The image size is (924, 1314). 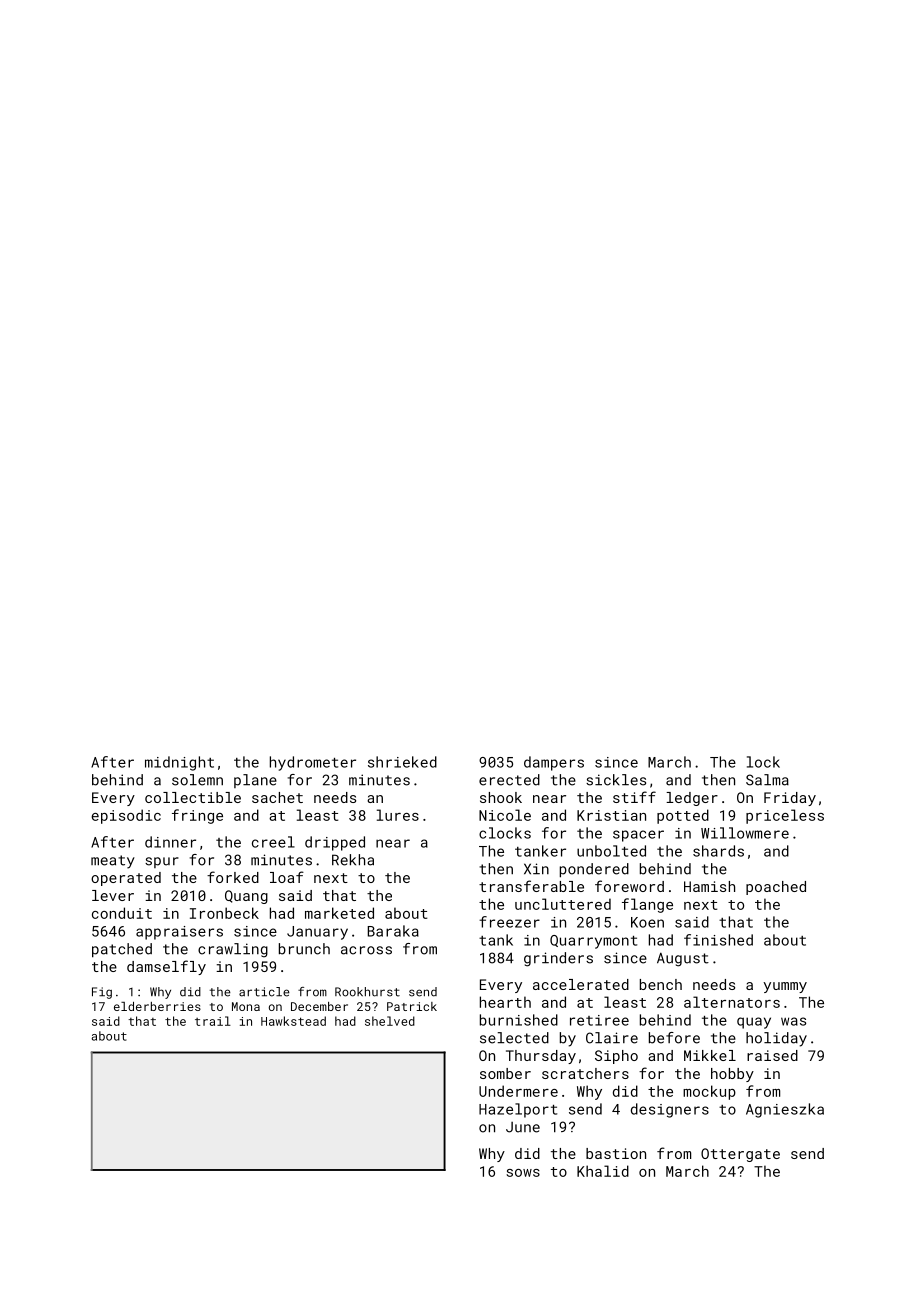 What do you see at coordinates (224, 913) in the page?
I see `Ironbeck` at bounding box center [224, 913].
